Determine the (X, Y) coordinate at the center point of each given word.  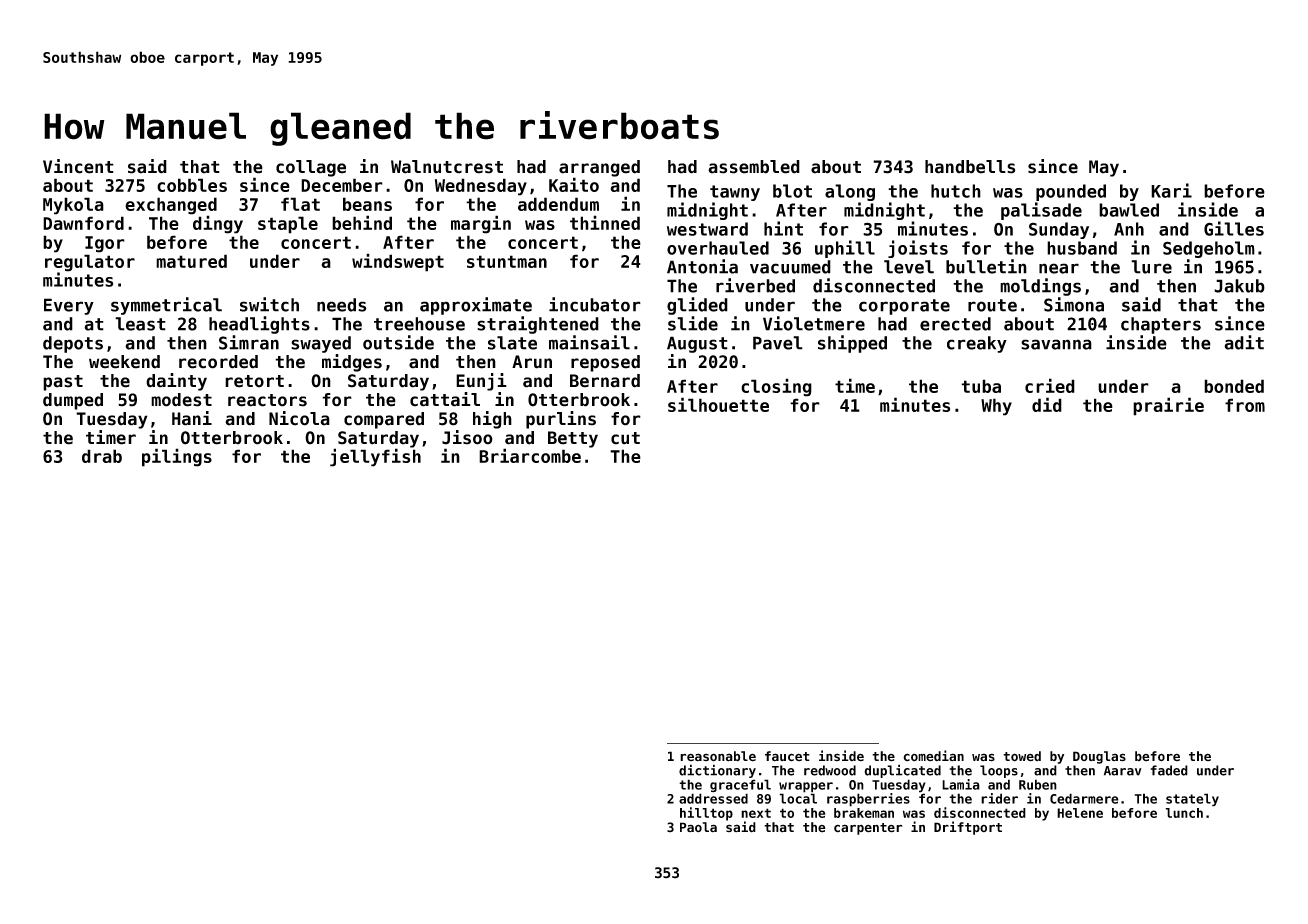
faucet (787, 756)
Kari (1171, 190)
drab (102, 456)
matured (191, 261)
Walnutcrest (447, 167)
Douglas (1099, 757)
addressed (713, 798)
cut (625, 438)
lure (1151, 267)
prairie (1168, 406)
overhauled (718, 248)
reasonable (718, 756)
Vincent (78, 166)
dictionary (717, 771)
